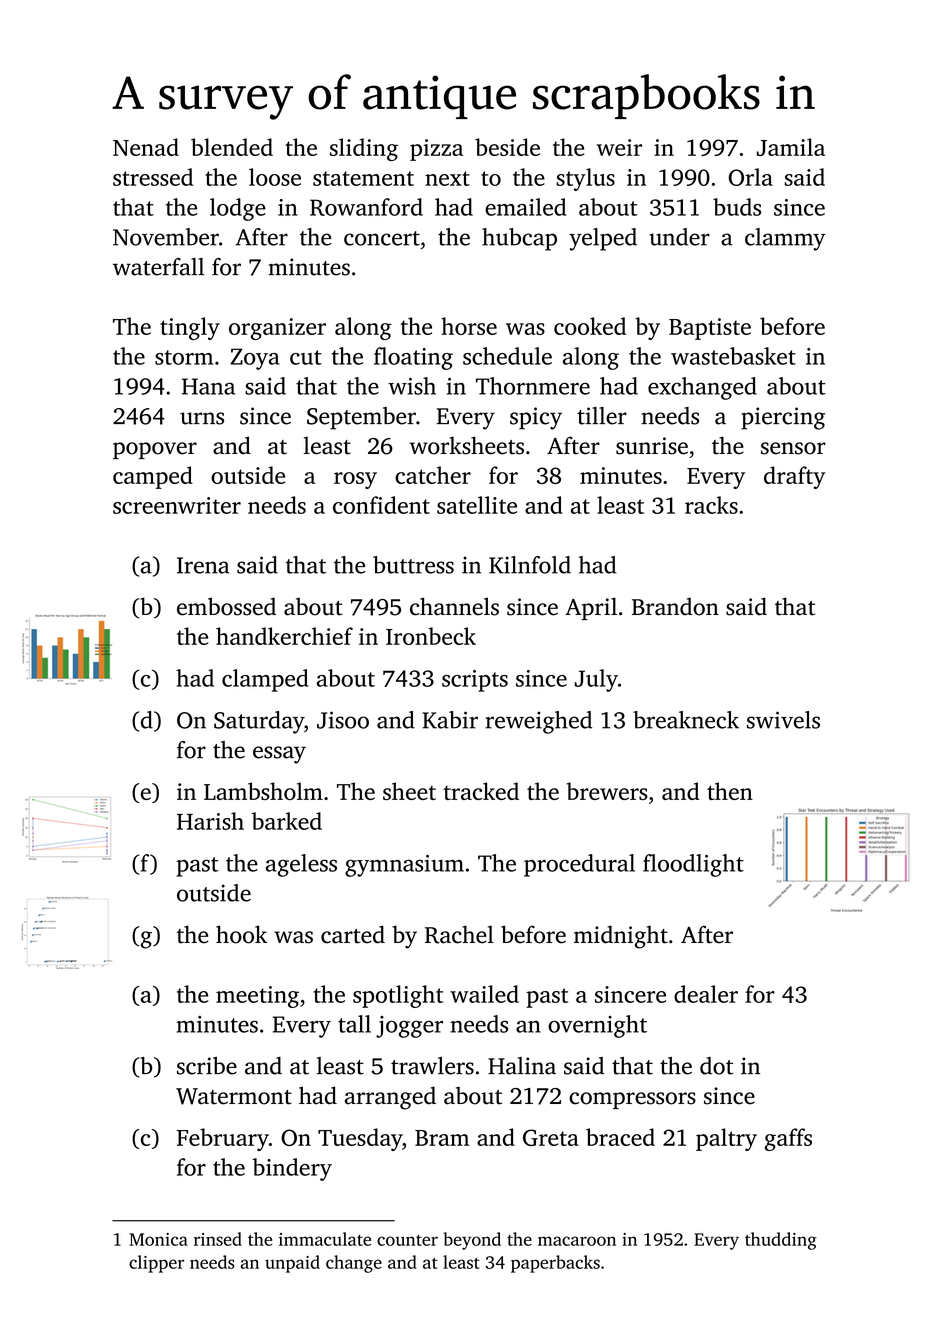 This image has height=1331, width=938. I want to click on Greta, so click(551, 1137).
